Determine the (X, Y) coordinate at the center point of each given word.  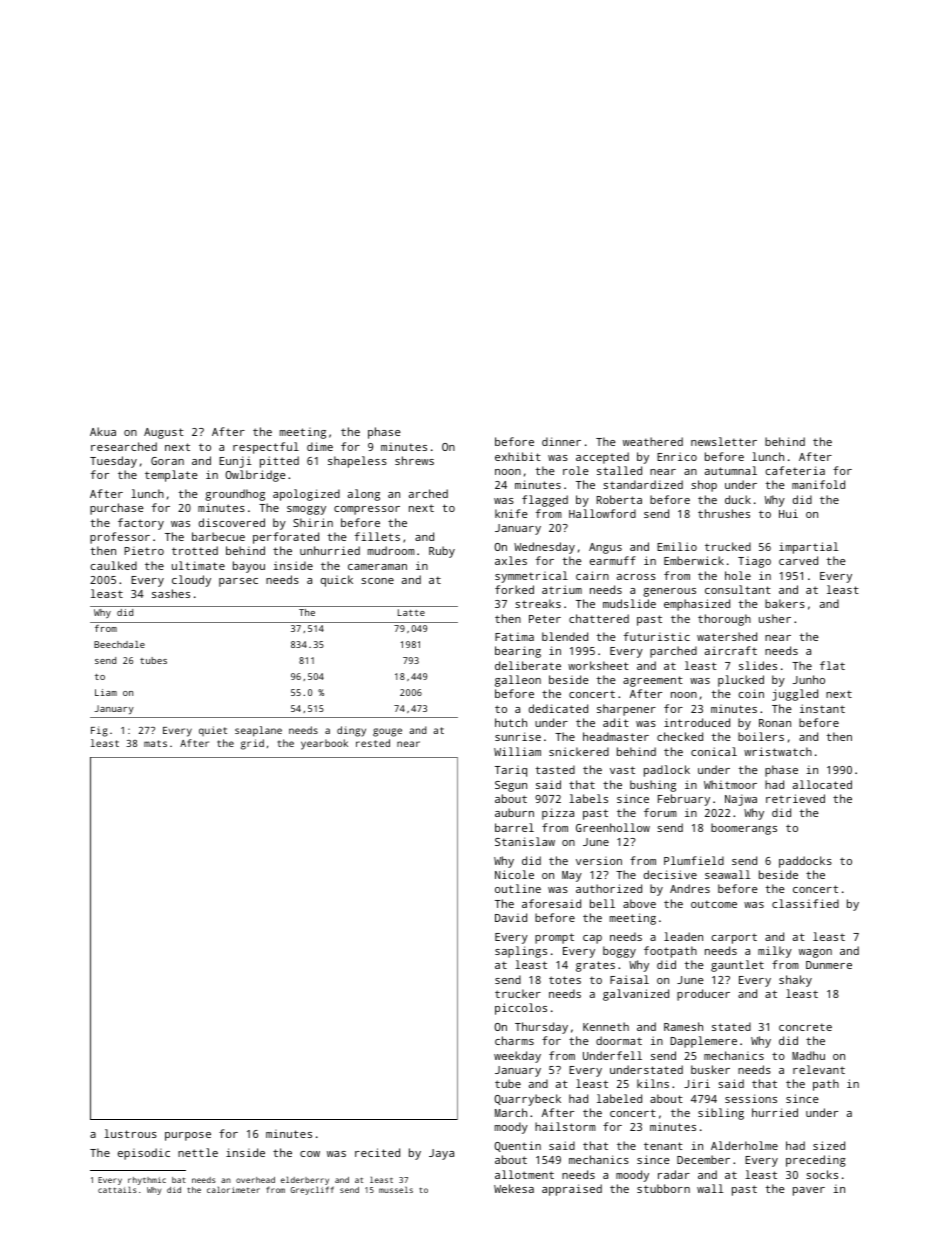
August (164, 433)
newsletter (724, 441)
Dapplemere (703, 1042)
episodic (144, 1154)
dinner (561, 441)
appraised (572, 1190)
